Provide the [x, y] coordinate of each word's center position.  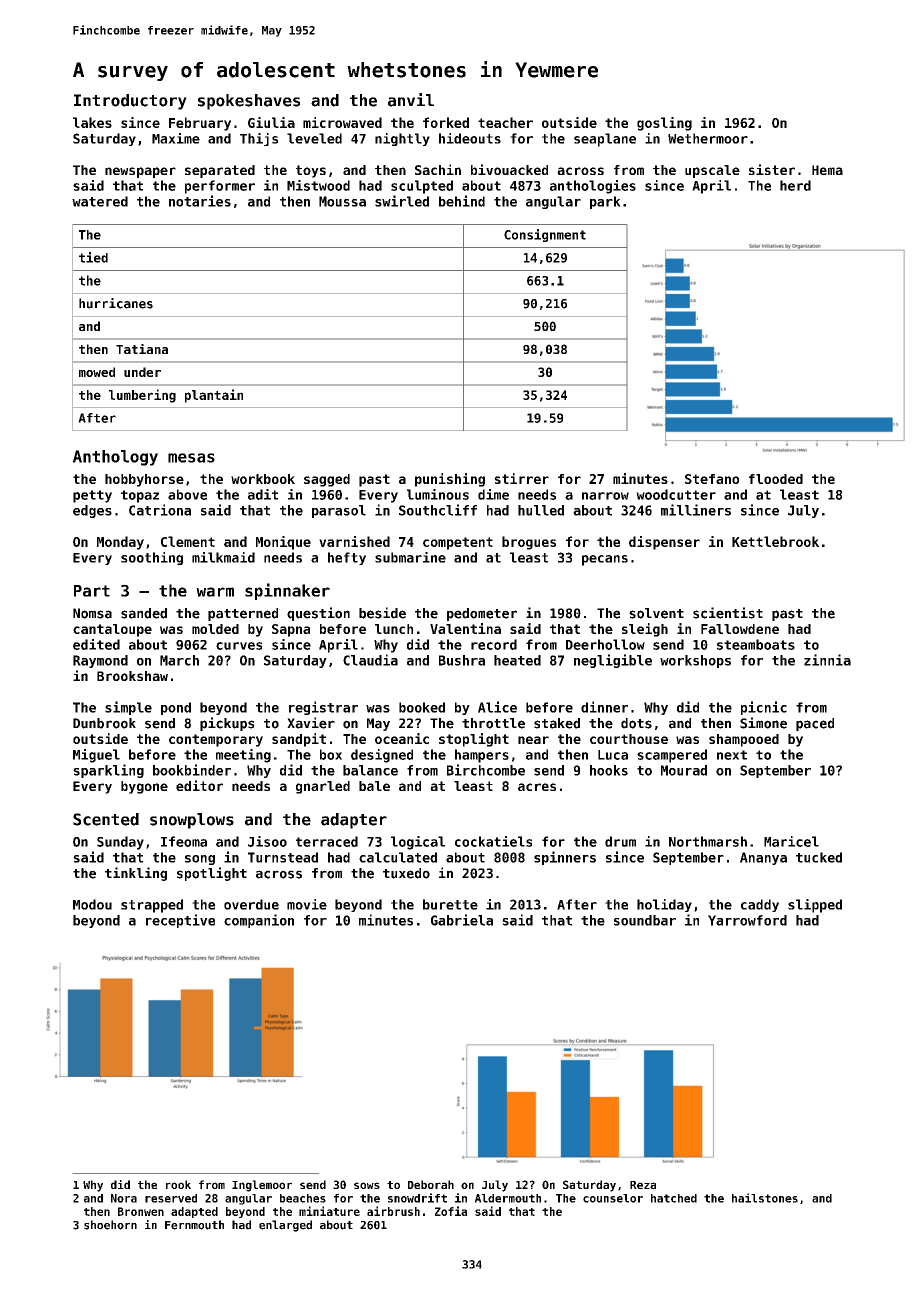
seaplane [605, 140]
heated [517, 660]
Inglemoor [262, 1186]
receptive [180, 921]
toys [311, 171]
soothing [152, 558]
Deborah [431, 1184]
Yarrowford [747, 920]
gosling [664, 124]
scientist [728, 613]
